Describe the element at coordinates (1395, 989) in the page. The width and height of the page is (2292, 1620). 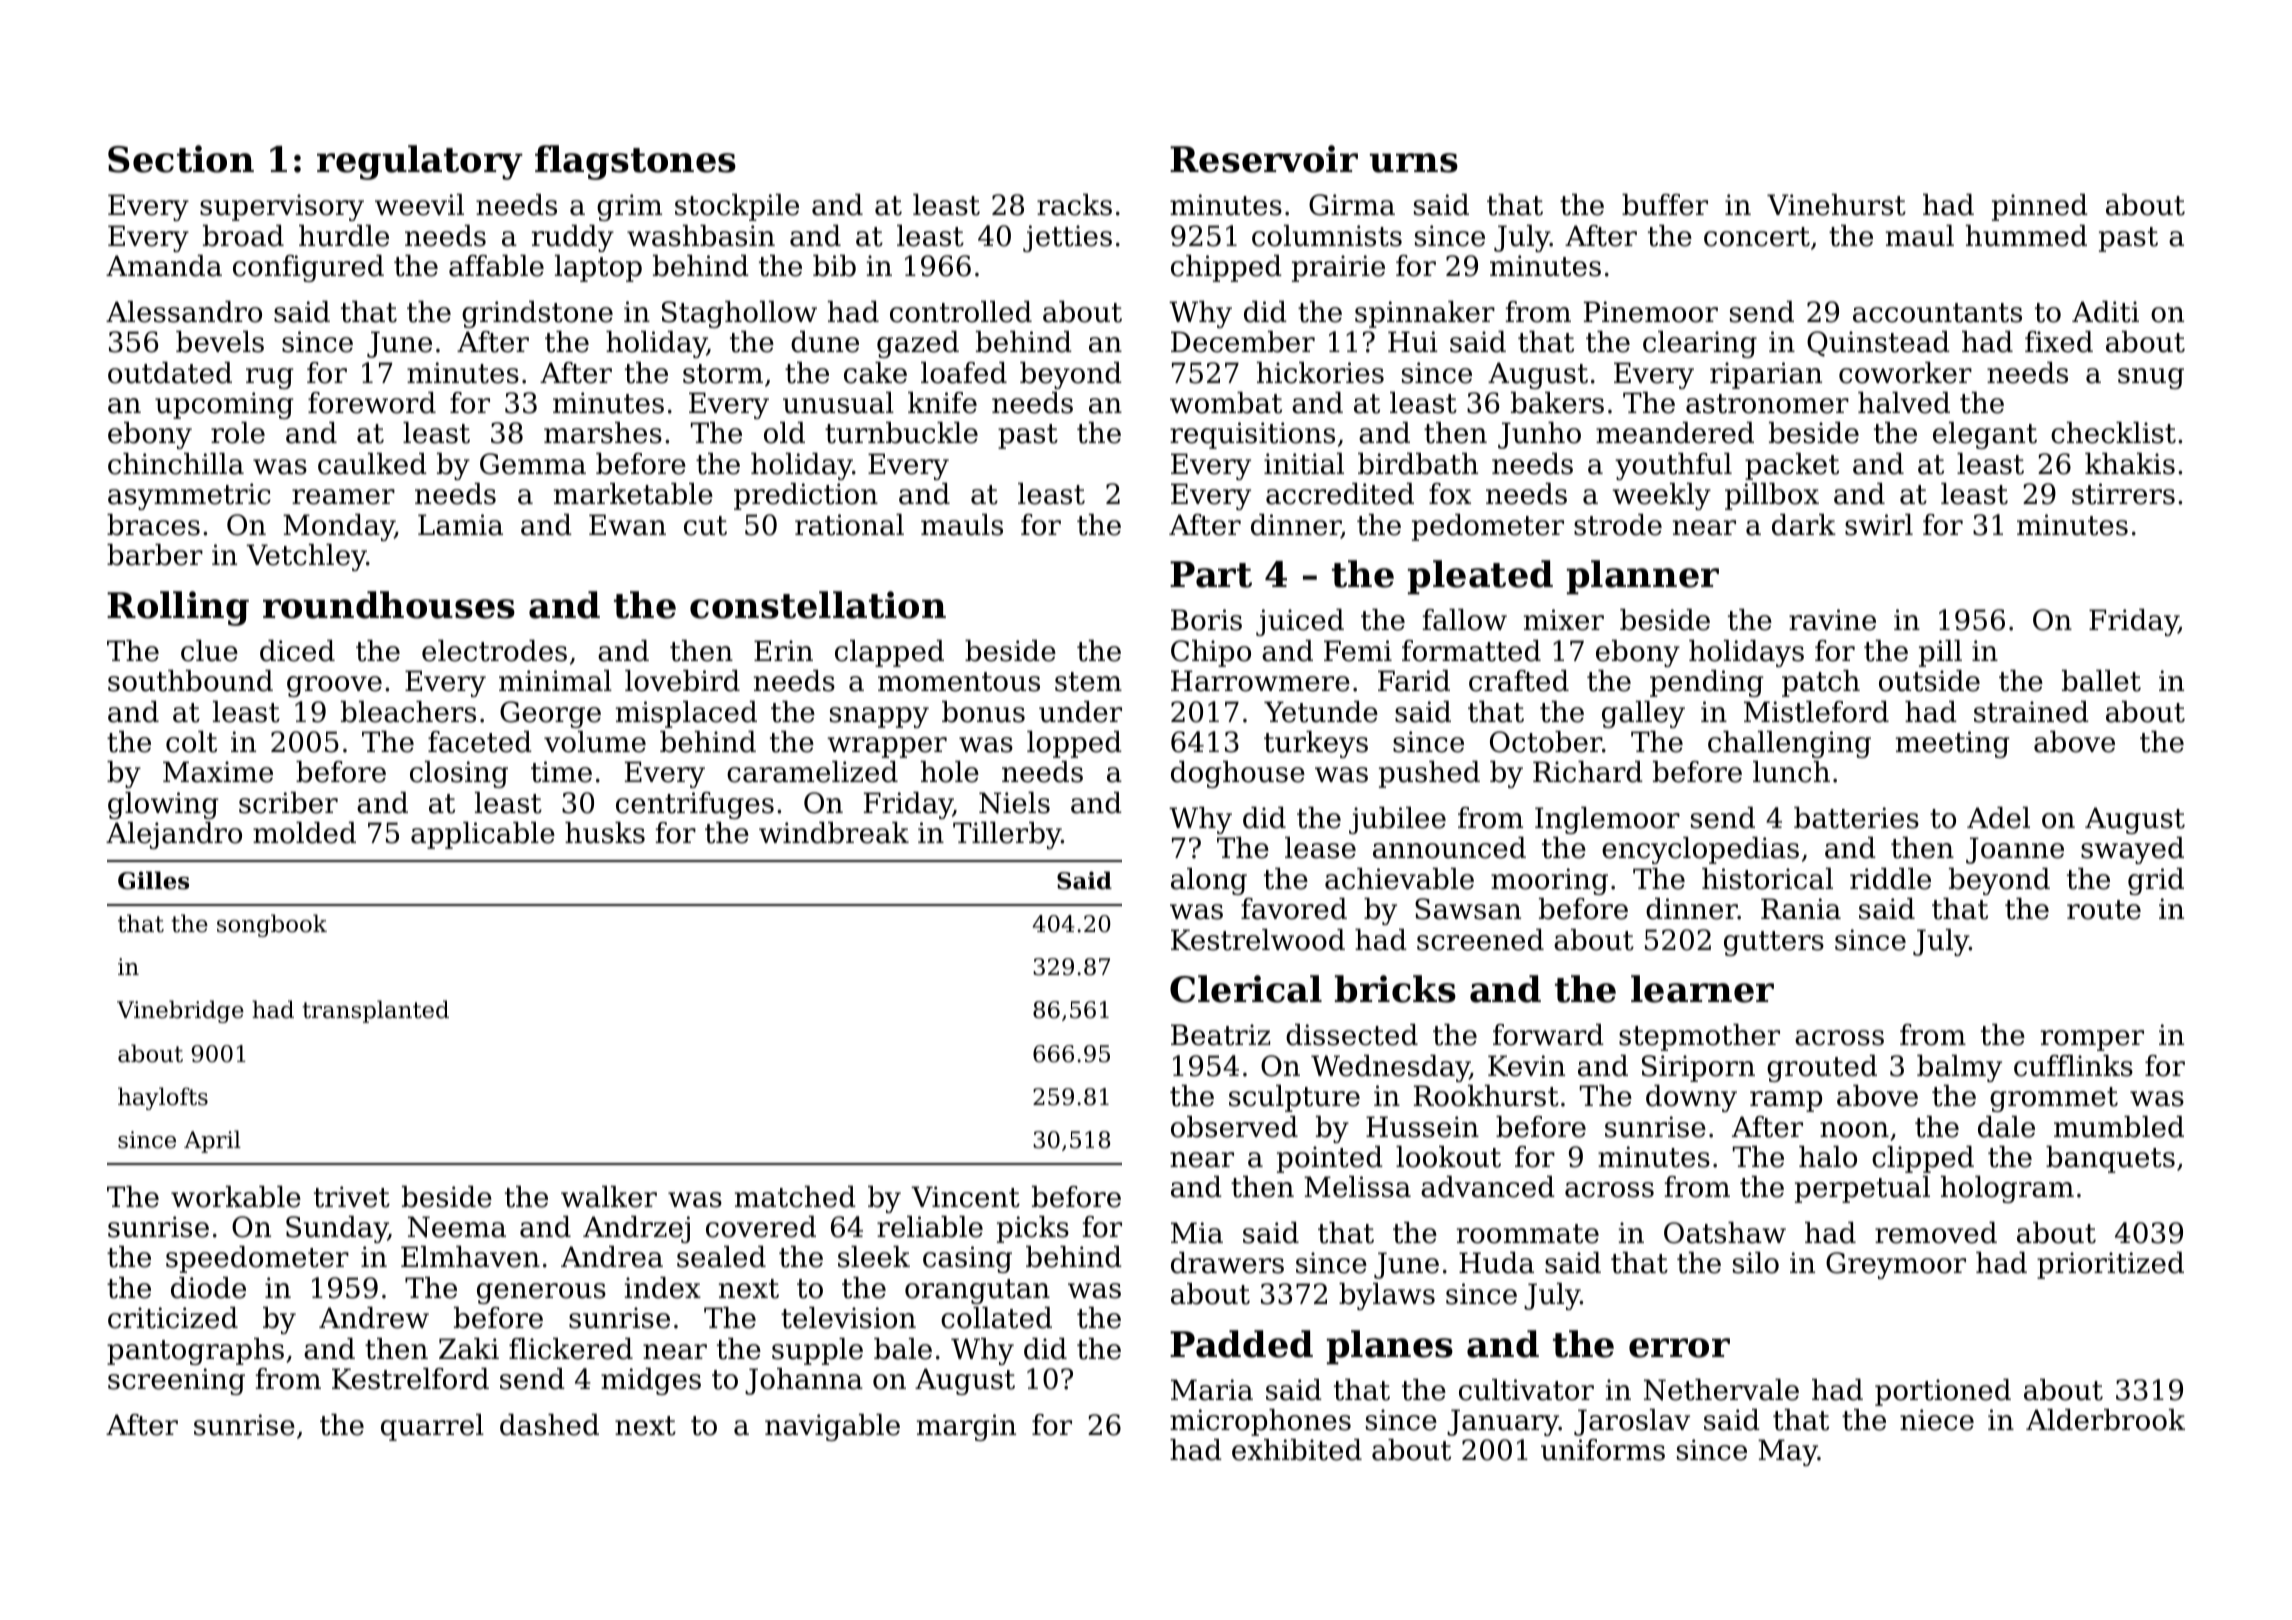
I see `bricks` at that location.
